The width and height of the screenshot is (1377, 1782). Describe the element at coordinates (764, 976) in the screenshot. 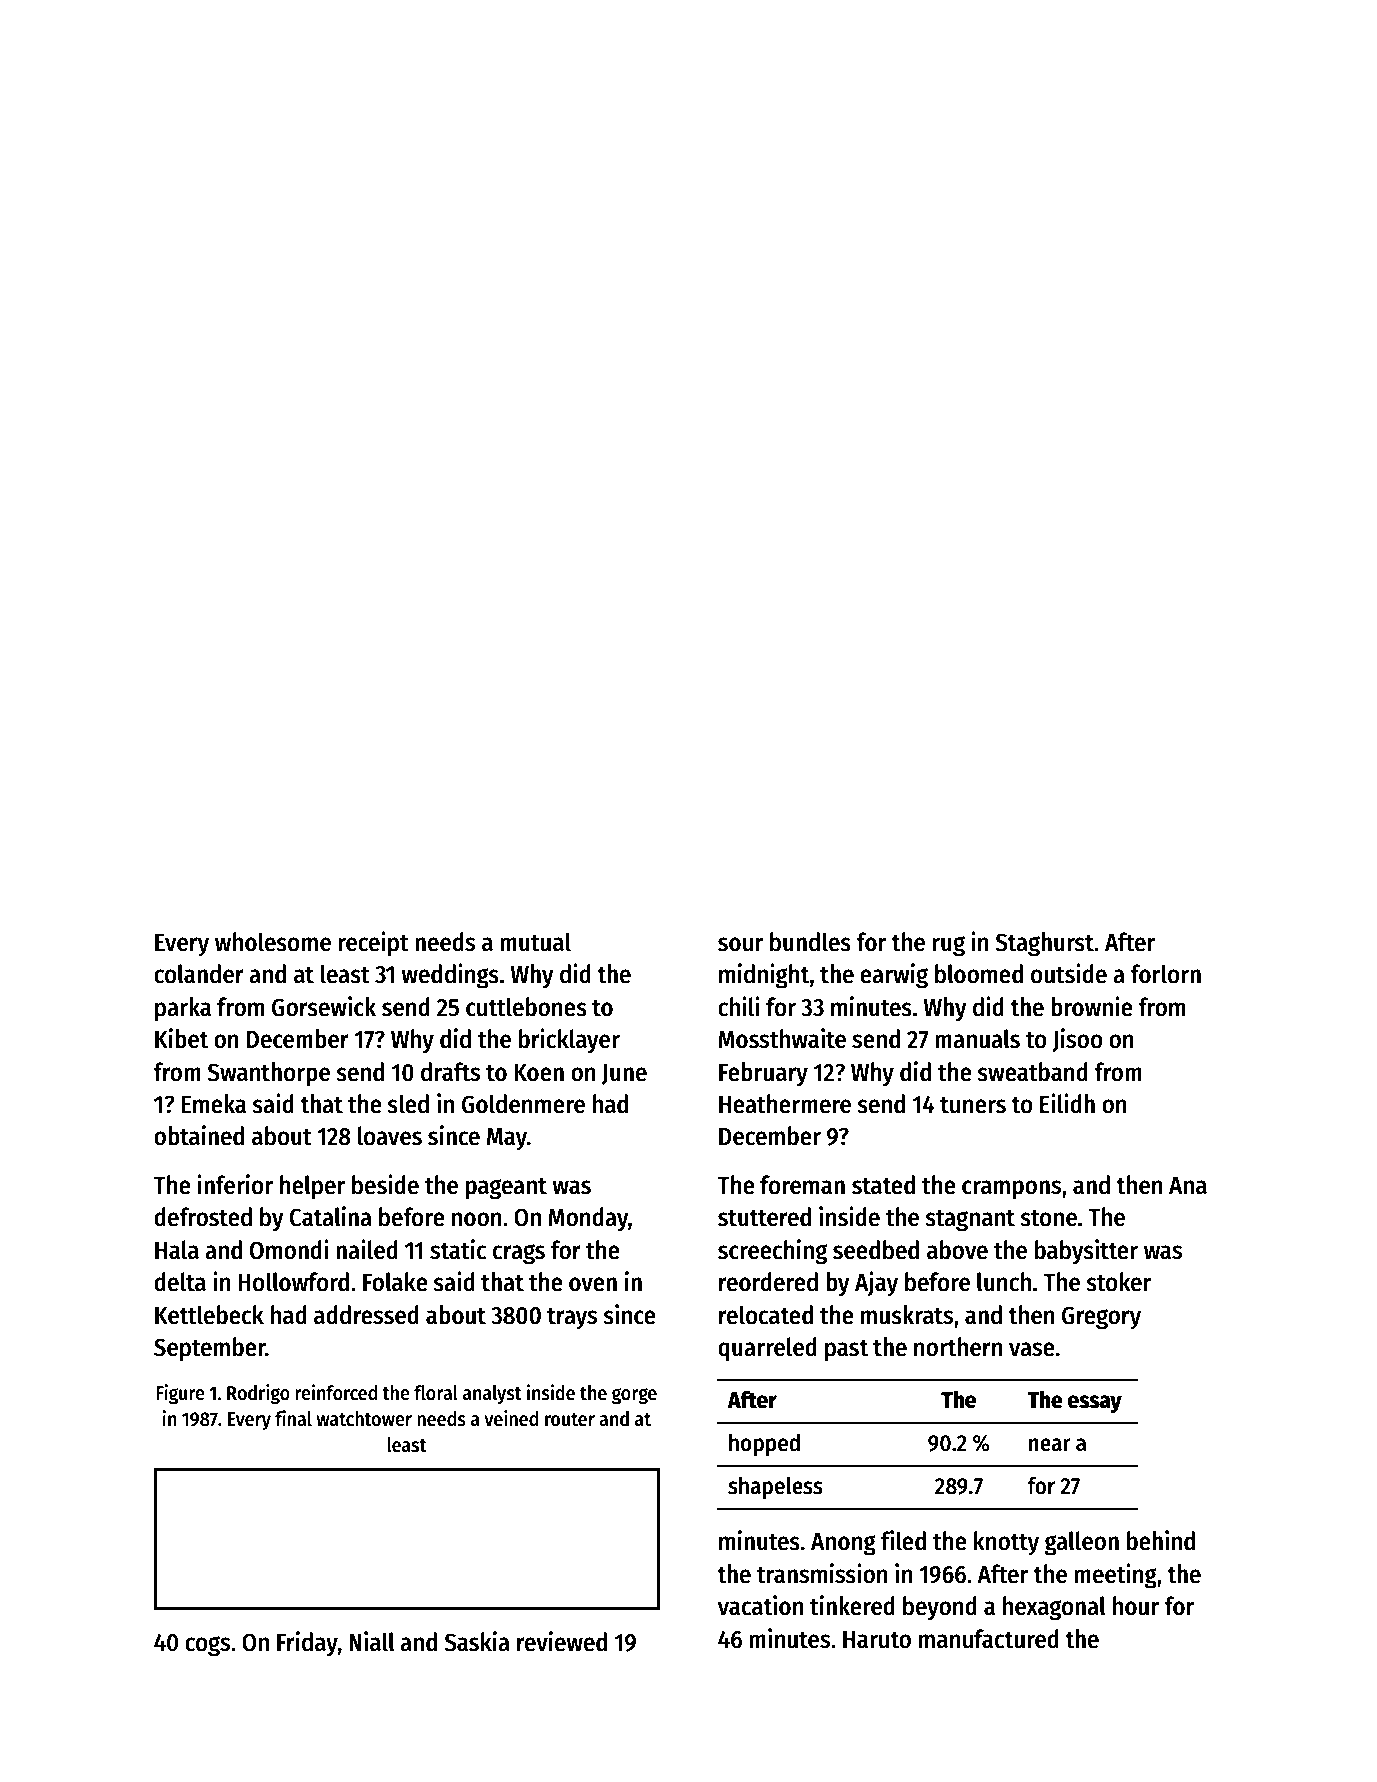

I see `midnight` at that location.
